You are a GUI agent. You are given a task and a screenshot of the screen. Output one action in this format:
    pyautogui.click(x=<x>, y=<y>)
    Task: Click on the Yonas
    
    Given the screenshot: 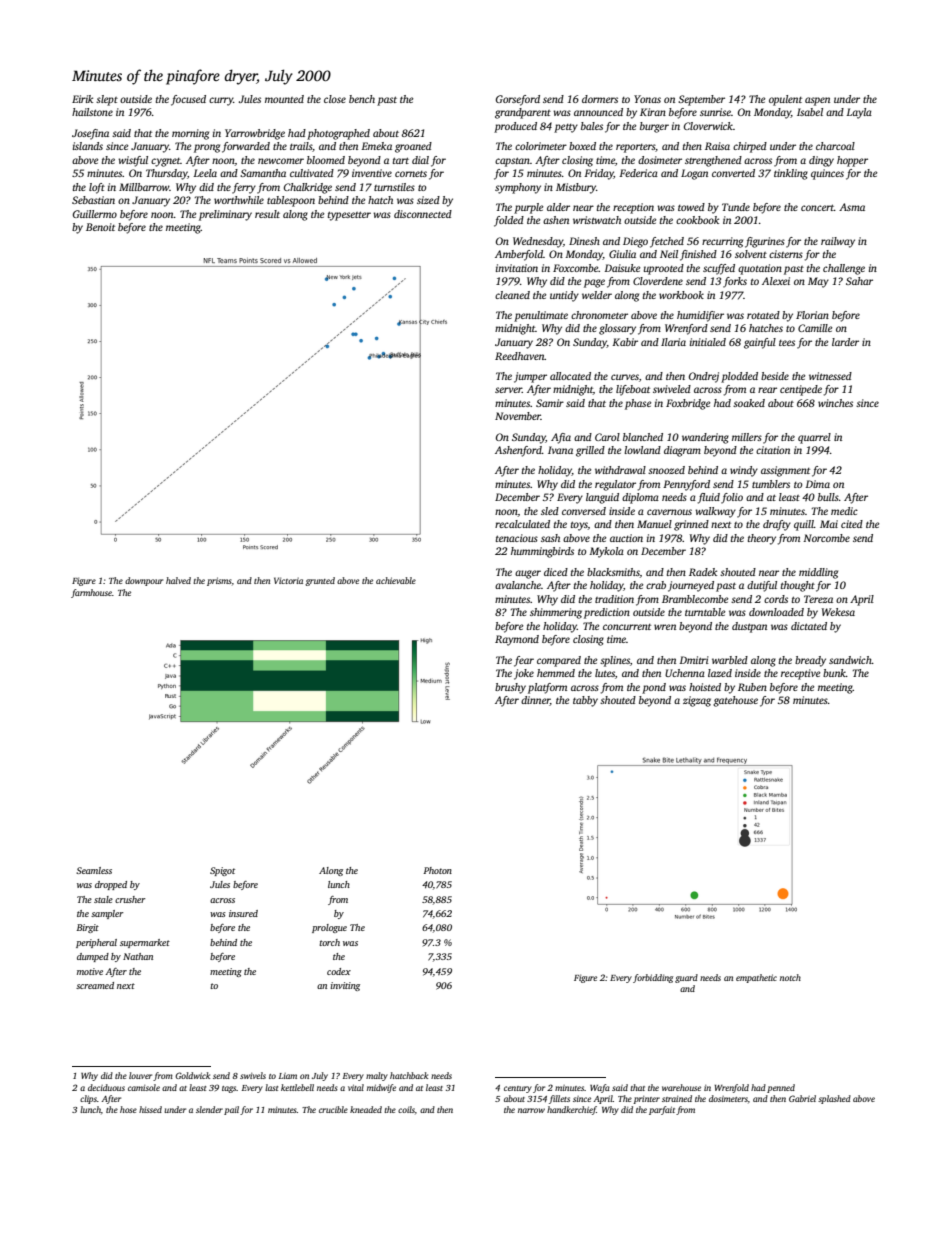 What is the action you would take?
    pyautogui.click(x=647, y=99)
